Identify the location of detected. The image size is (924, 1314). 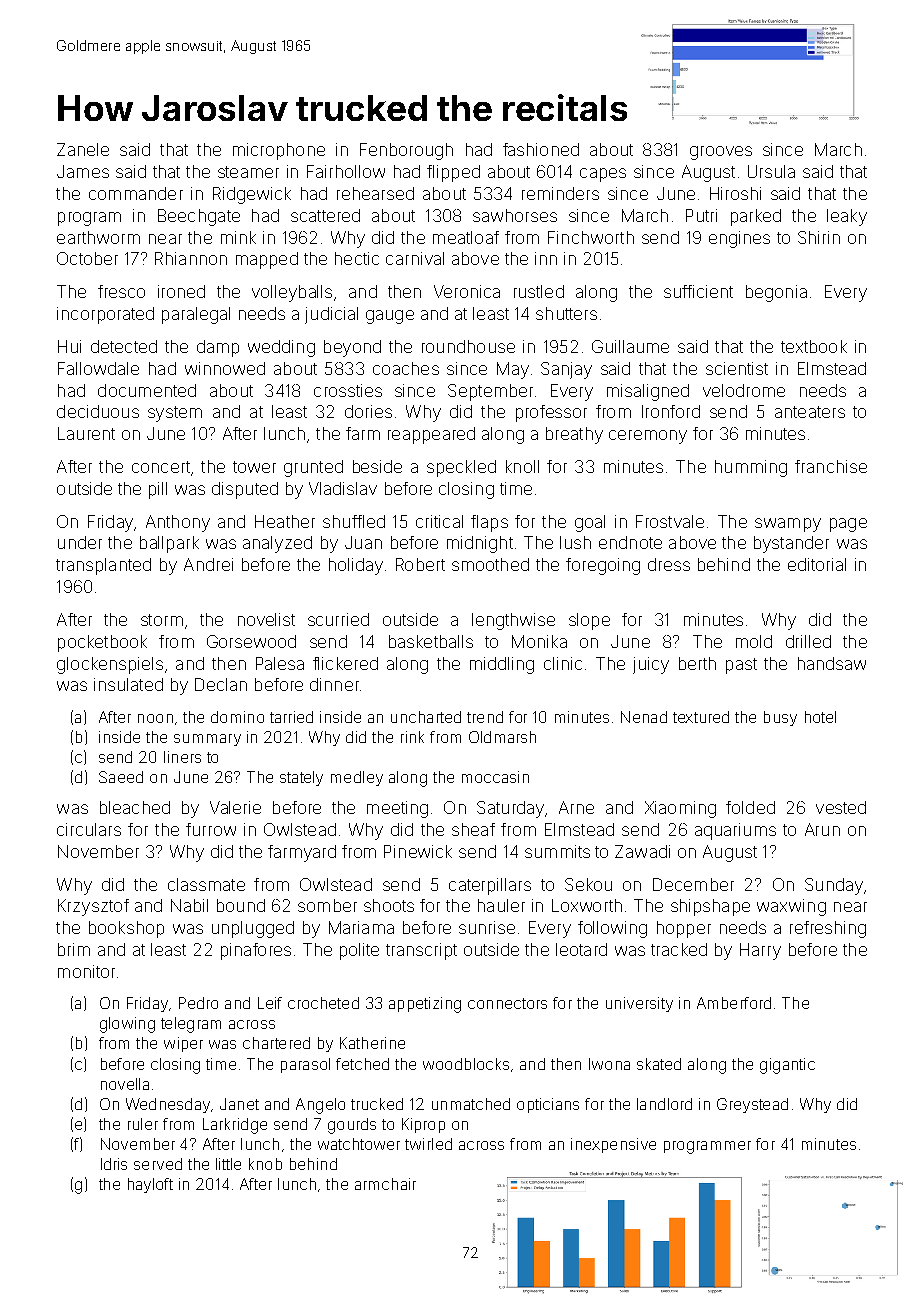
(124, 346).
